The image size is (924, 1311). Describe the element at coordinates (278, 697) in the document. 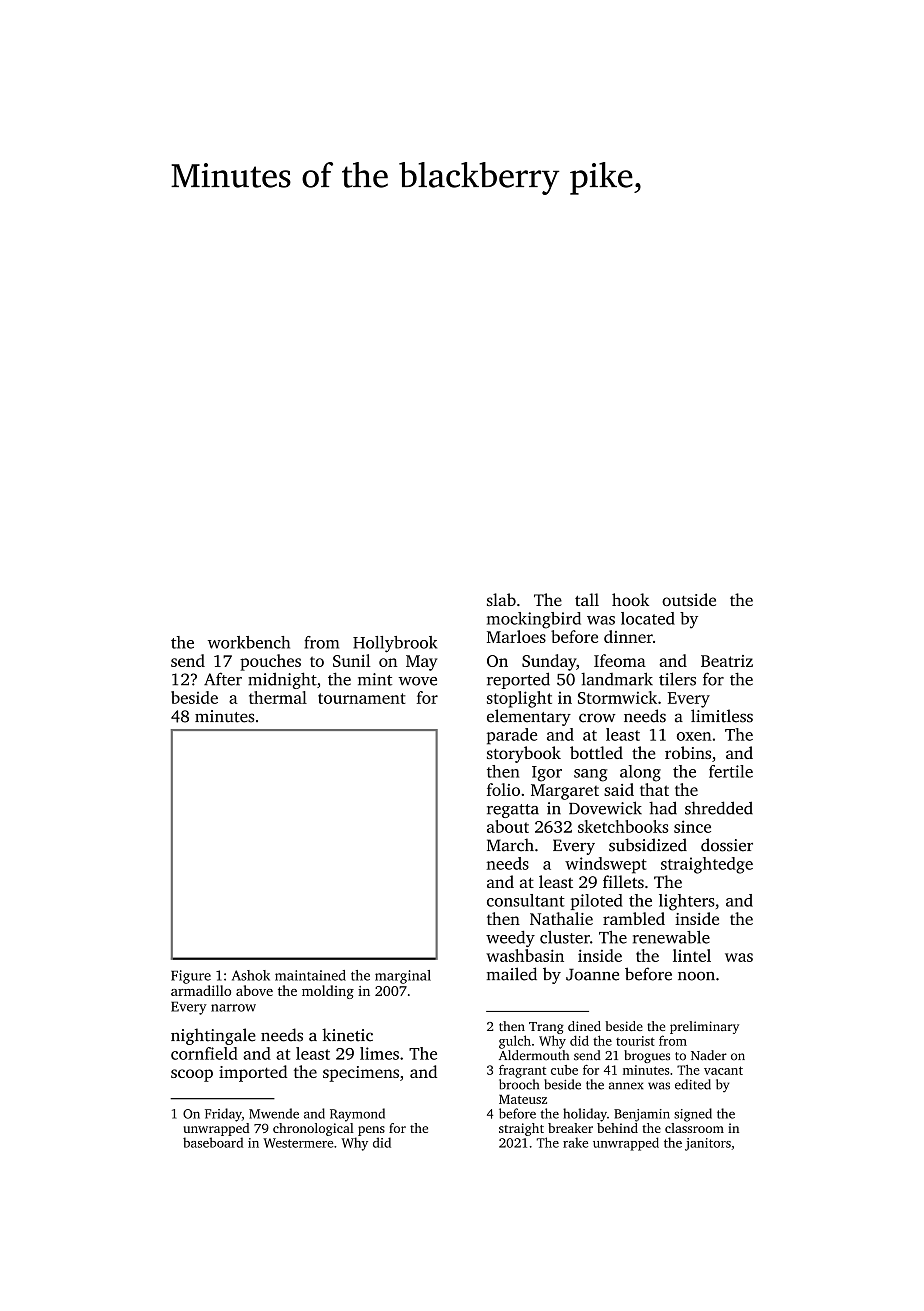

I see `thermal` at that location.
